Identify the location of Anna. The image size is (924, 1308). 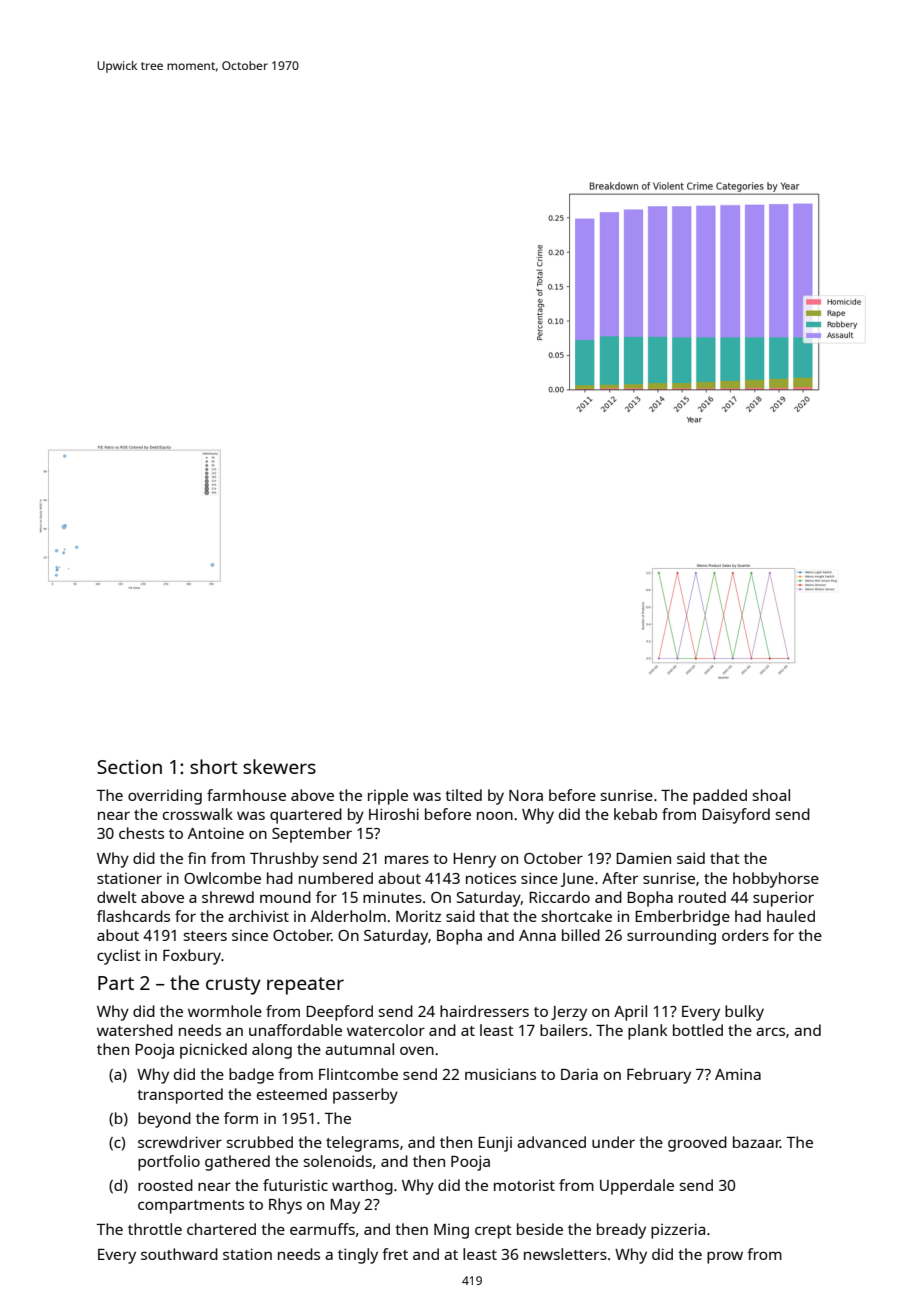
(537, 935).
